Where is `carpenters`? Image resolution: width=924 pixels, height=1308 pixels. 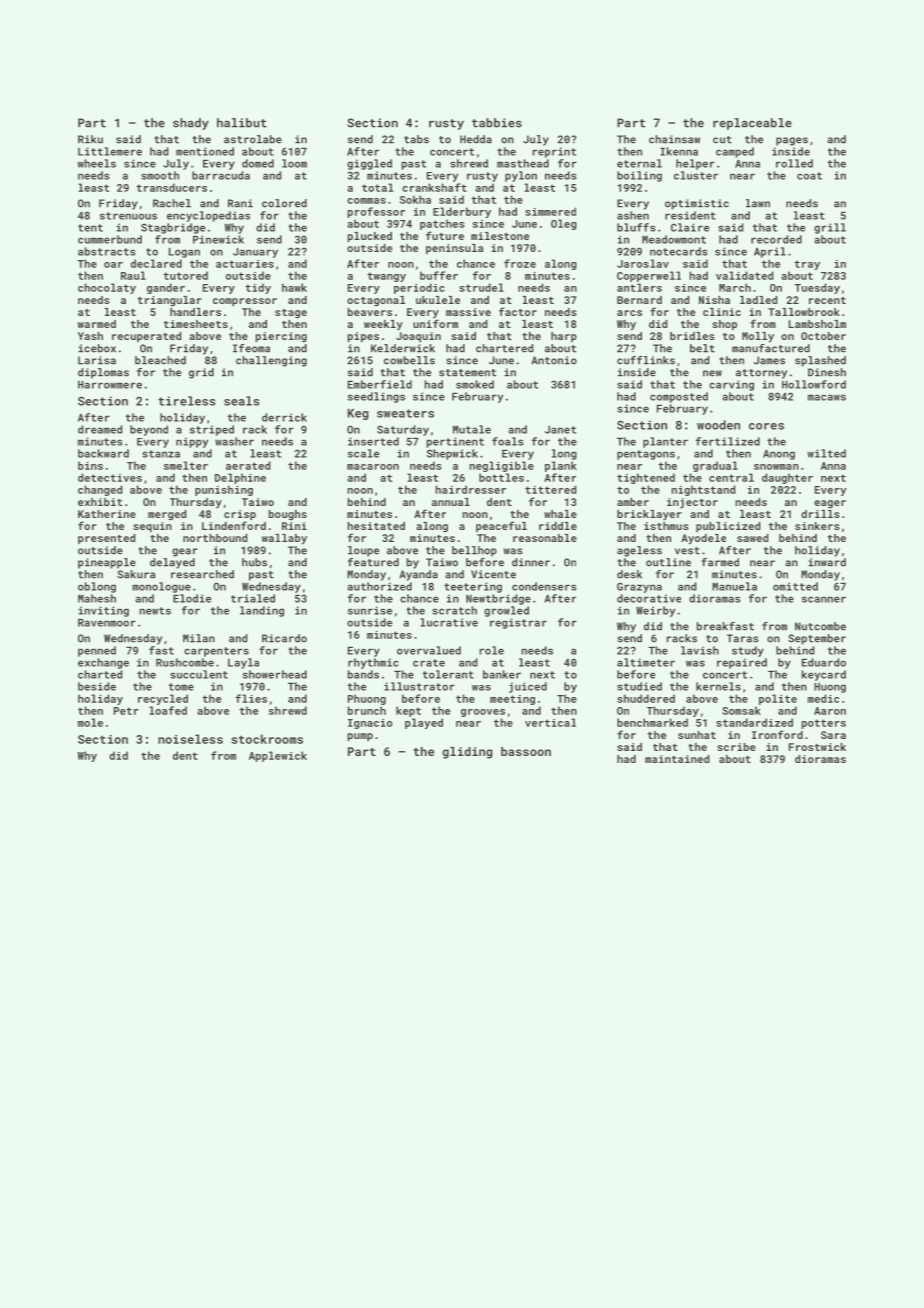
carpenters is located at coordinates (216, 652).
